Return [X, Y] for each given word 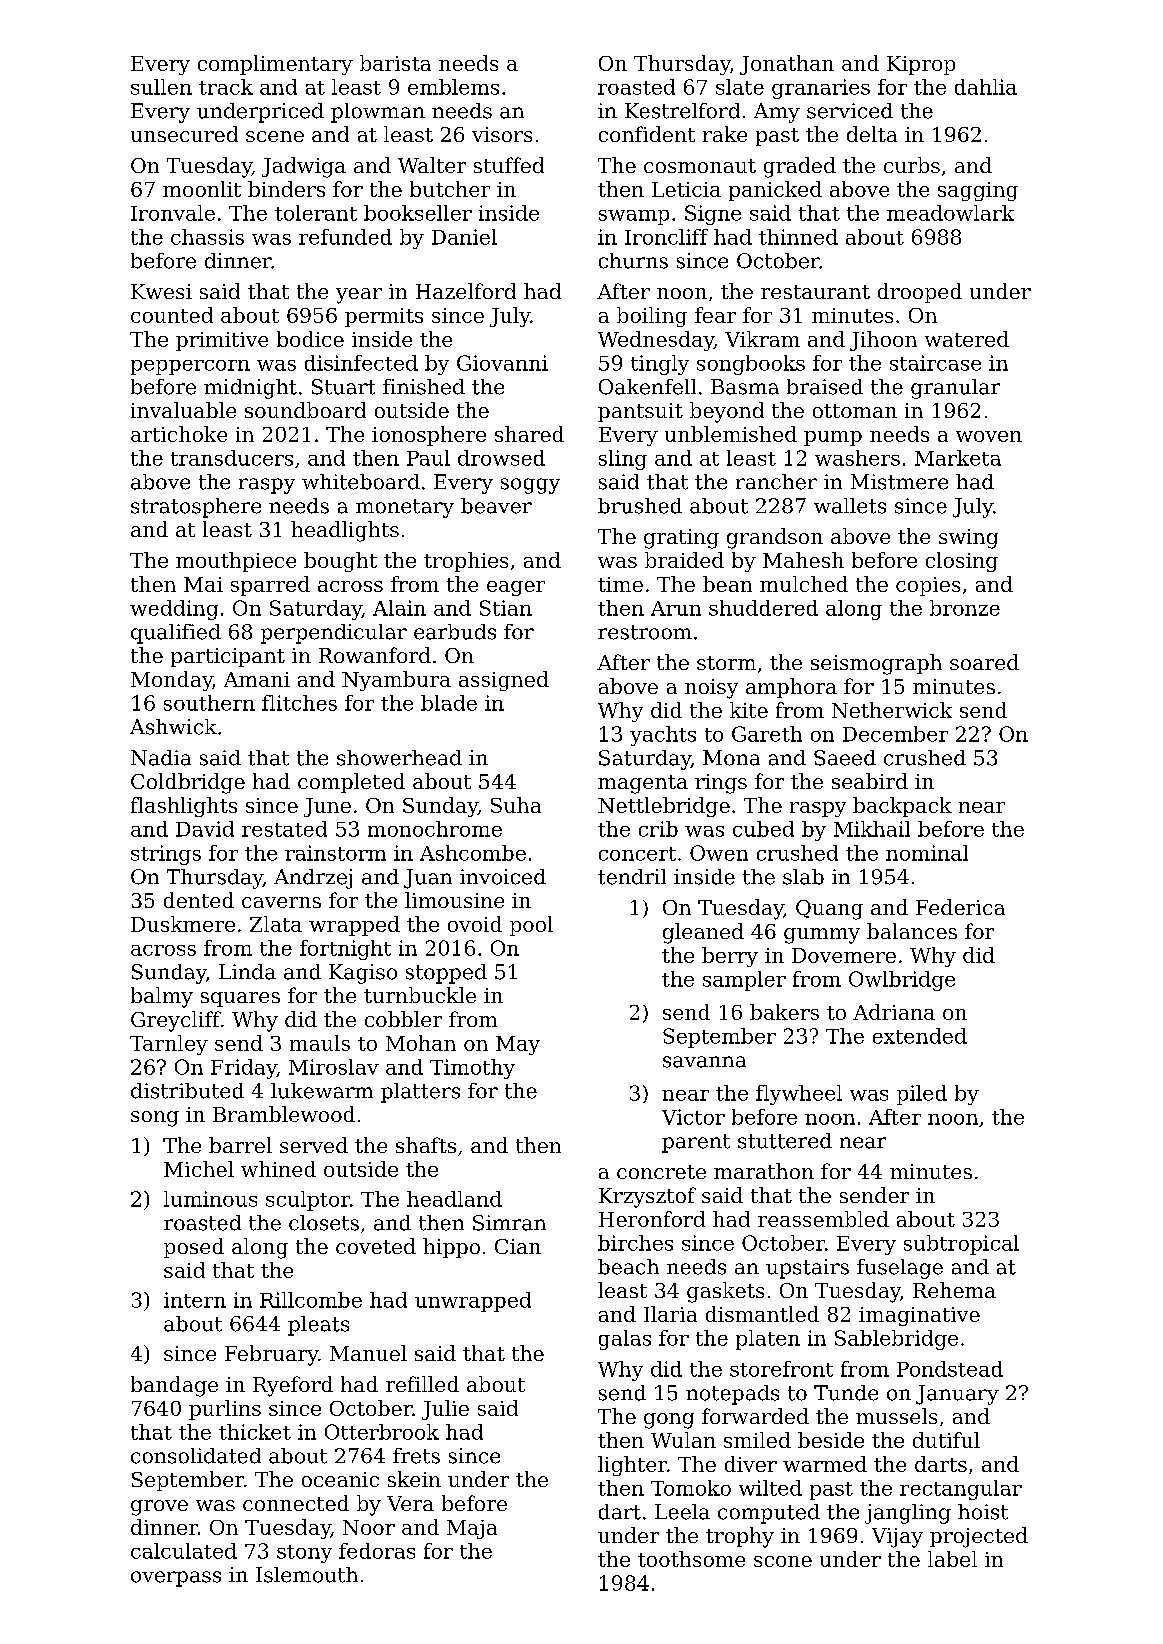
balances [912, 931]
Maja [472, 1529]
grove [159, 1508]
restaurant [815, 292]
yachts [663, 736]
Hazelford [466, 291]
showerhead [399, 758]
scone [783, 1561]
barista [395, 63]
